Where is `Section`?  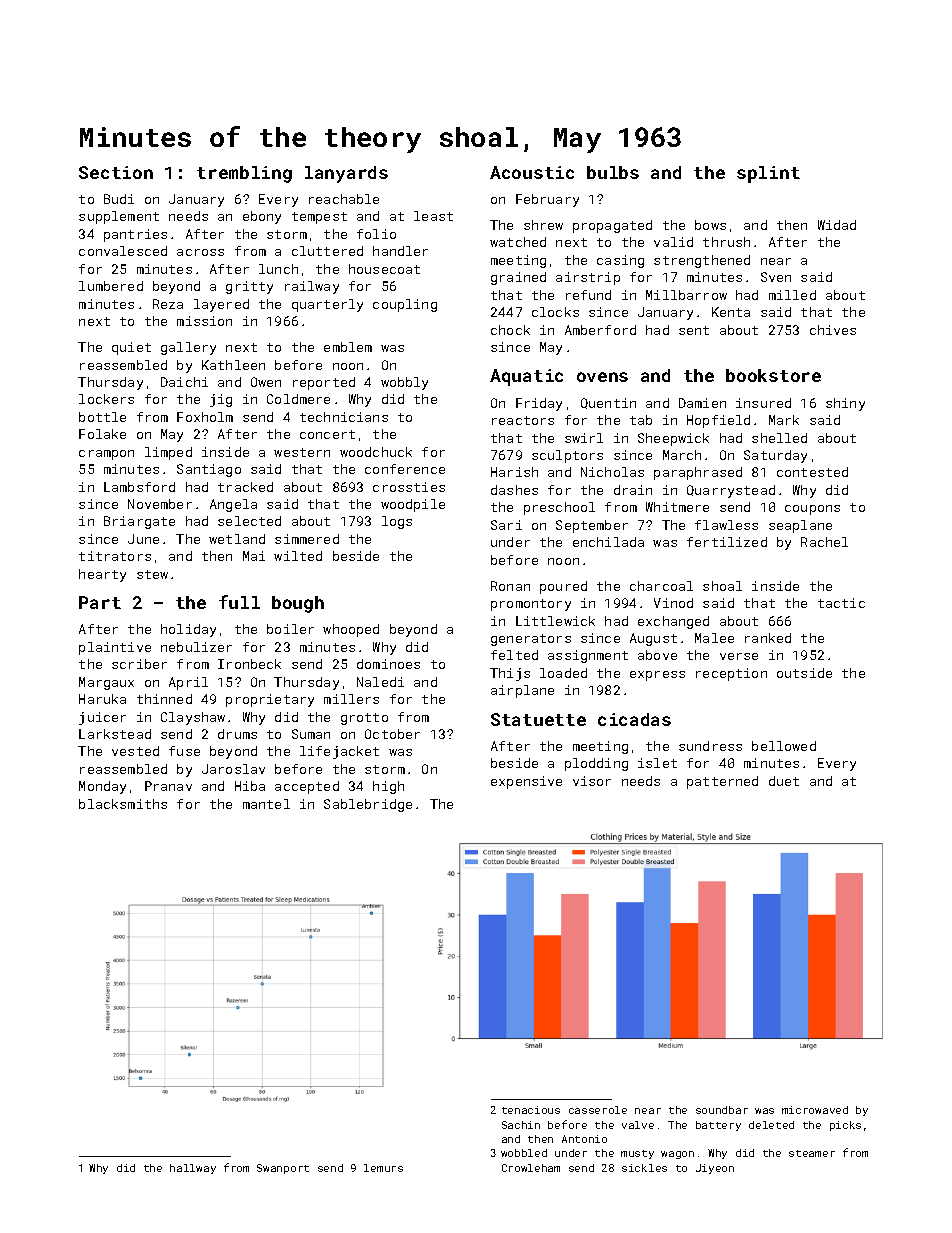 Section is located at coordinates (116, 172).
